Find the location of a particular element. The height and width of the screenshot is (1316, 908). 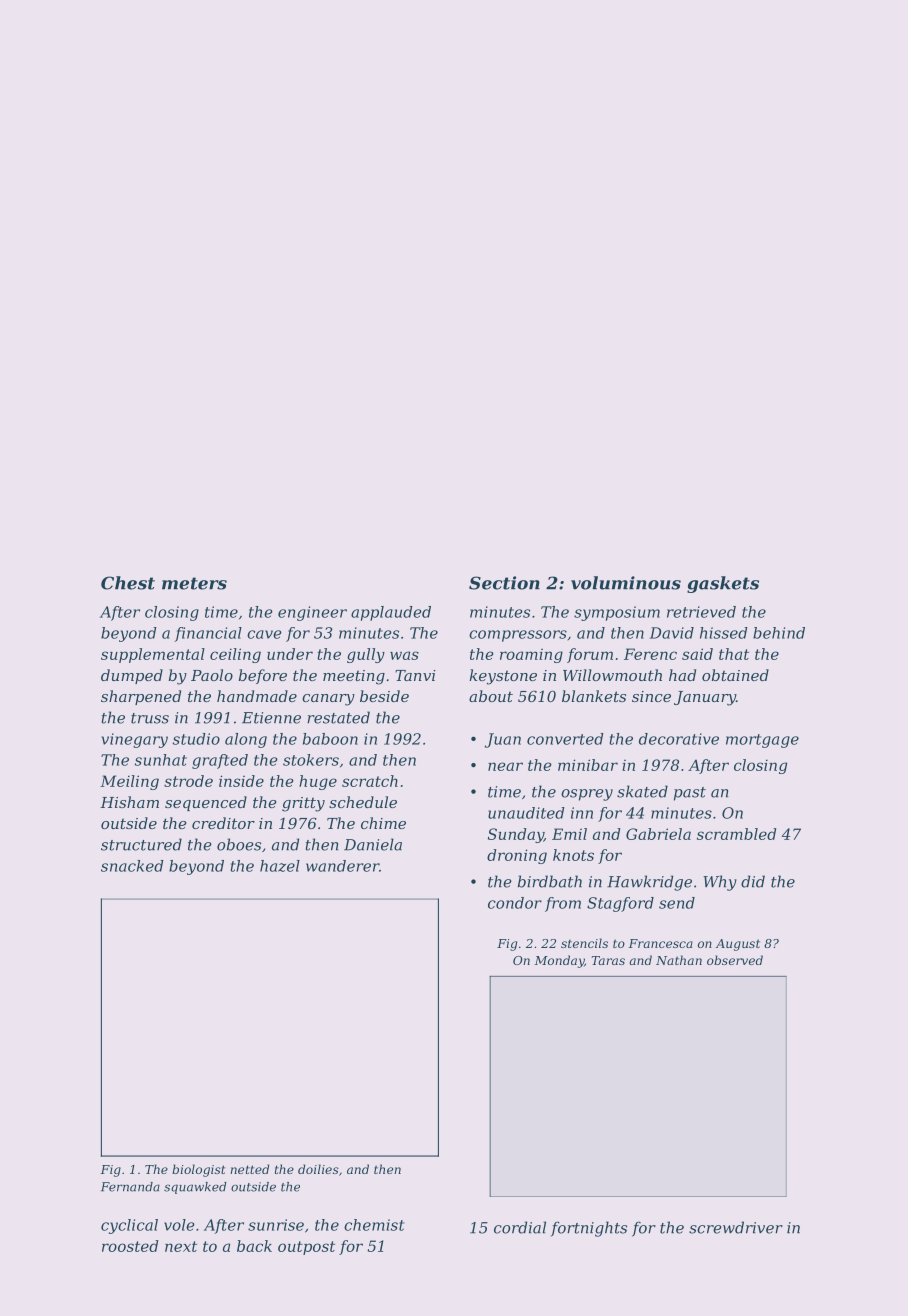

wanderer is located at coordinates (342, 866).
